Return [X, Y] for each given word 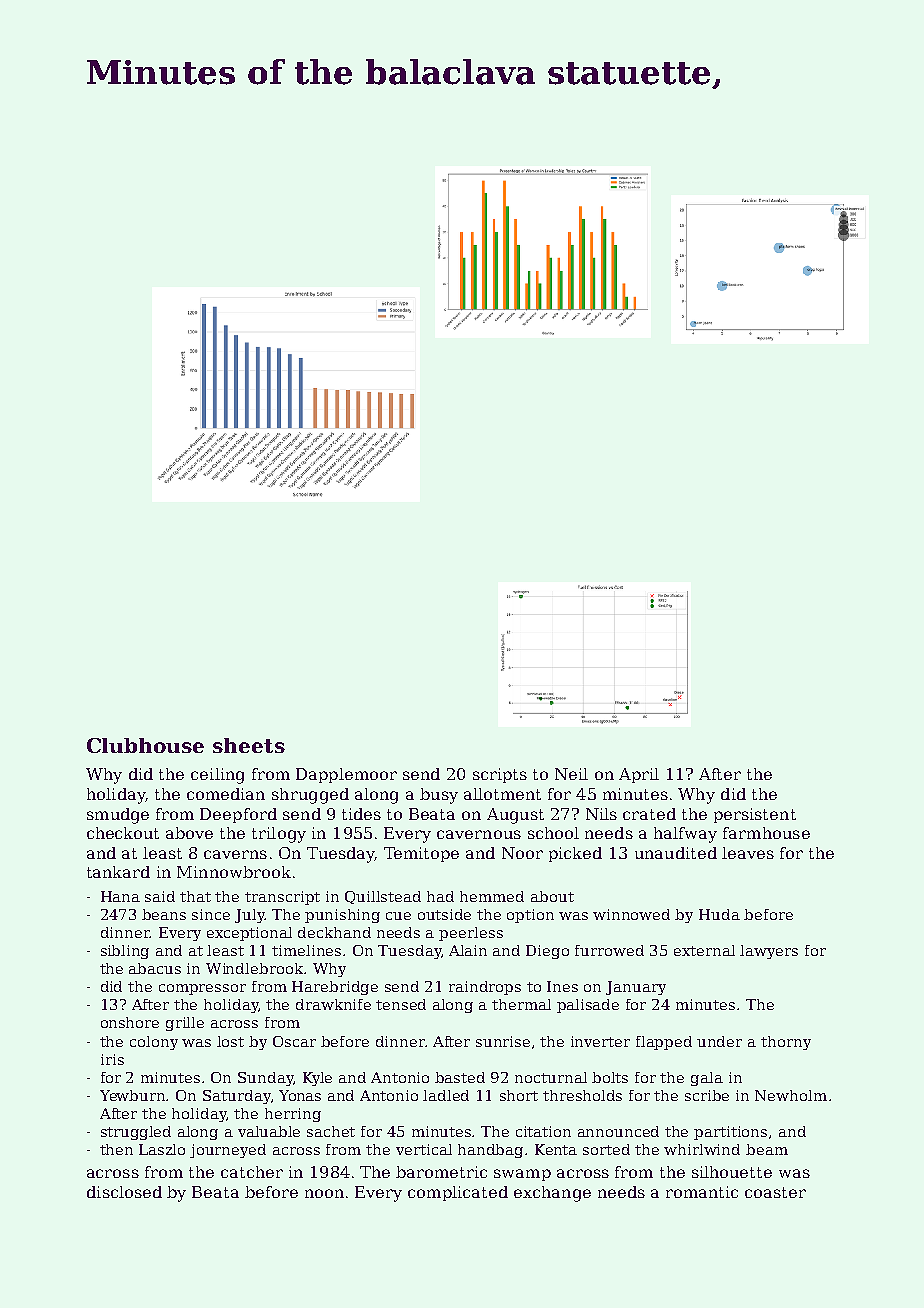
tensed [401, 1004]
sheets [249, 745]
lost [230, 1041]
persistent [755, 815]
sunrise [503, 1041]
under [719, 1041]
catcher [252, 1172]
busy [439, 796]
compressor [202, 989]
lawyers [769, 952]
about [552, 896]
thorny [786, 1043]
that [195, 896]
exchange [552, 1194]
